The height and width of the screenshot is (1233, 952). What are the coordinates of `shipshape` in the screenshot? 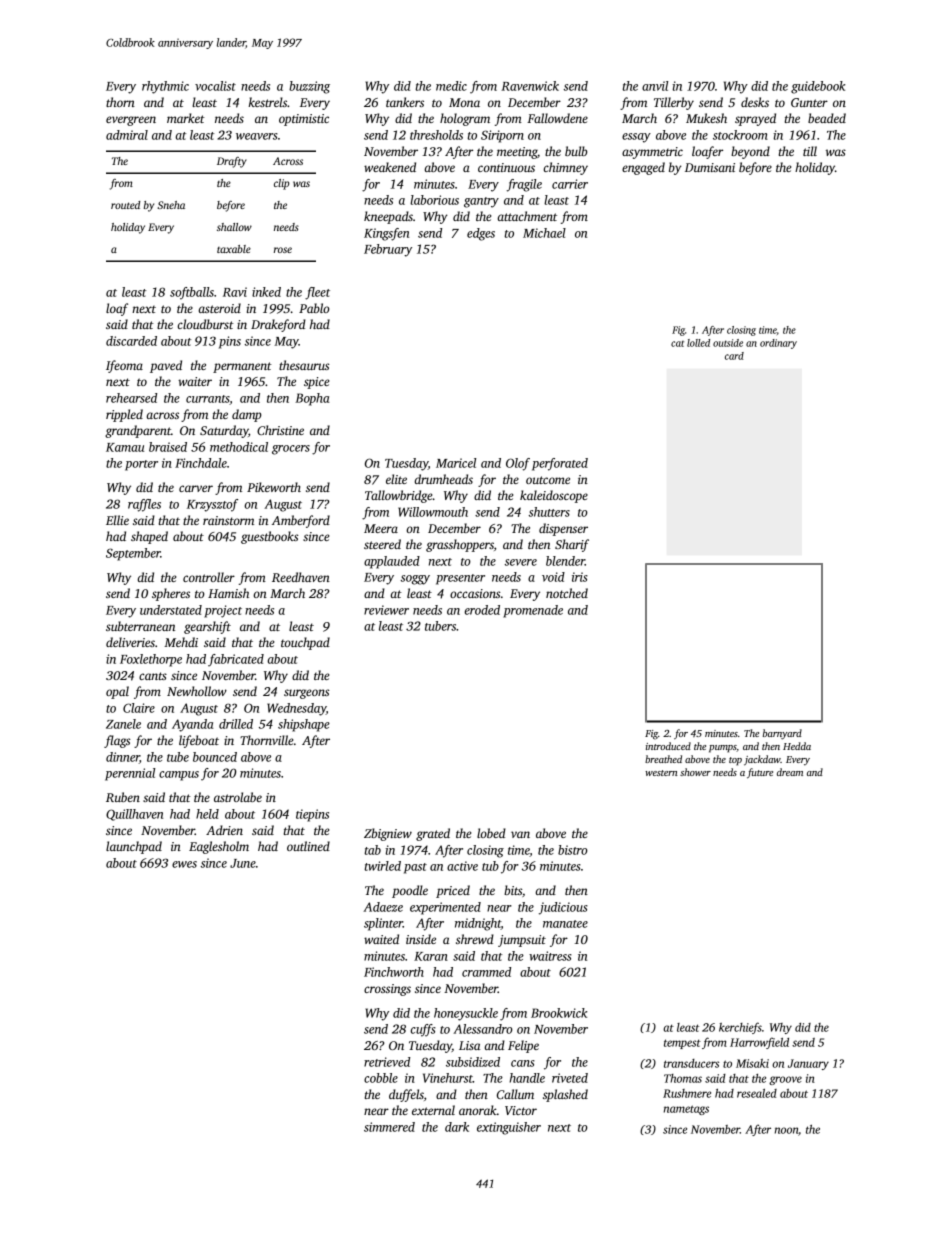 It's located at (304, 725).
